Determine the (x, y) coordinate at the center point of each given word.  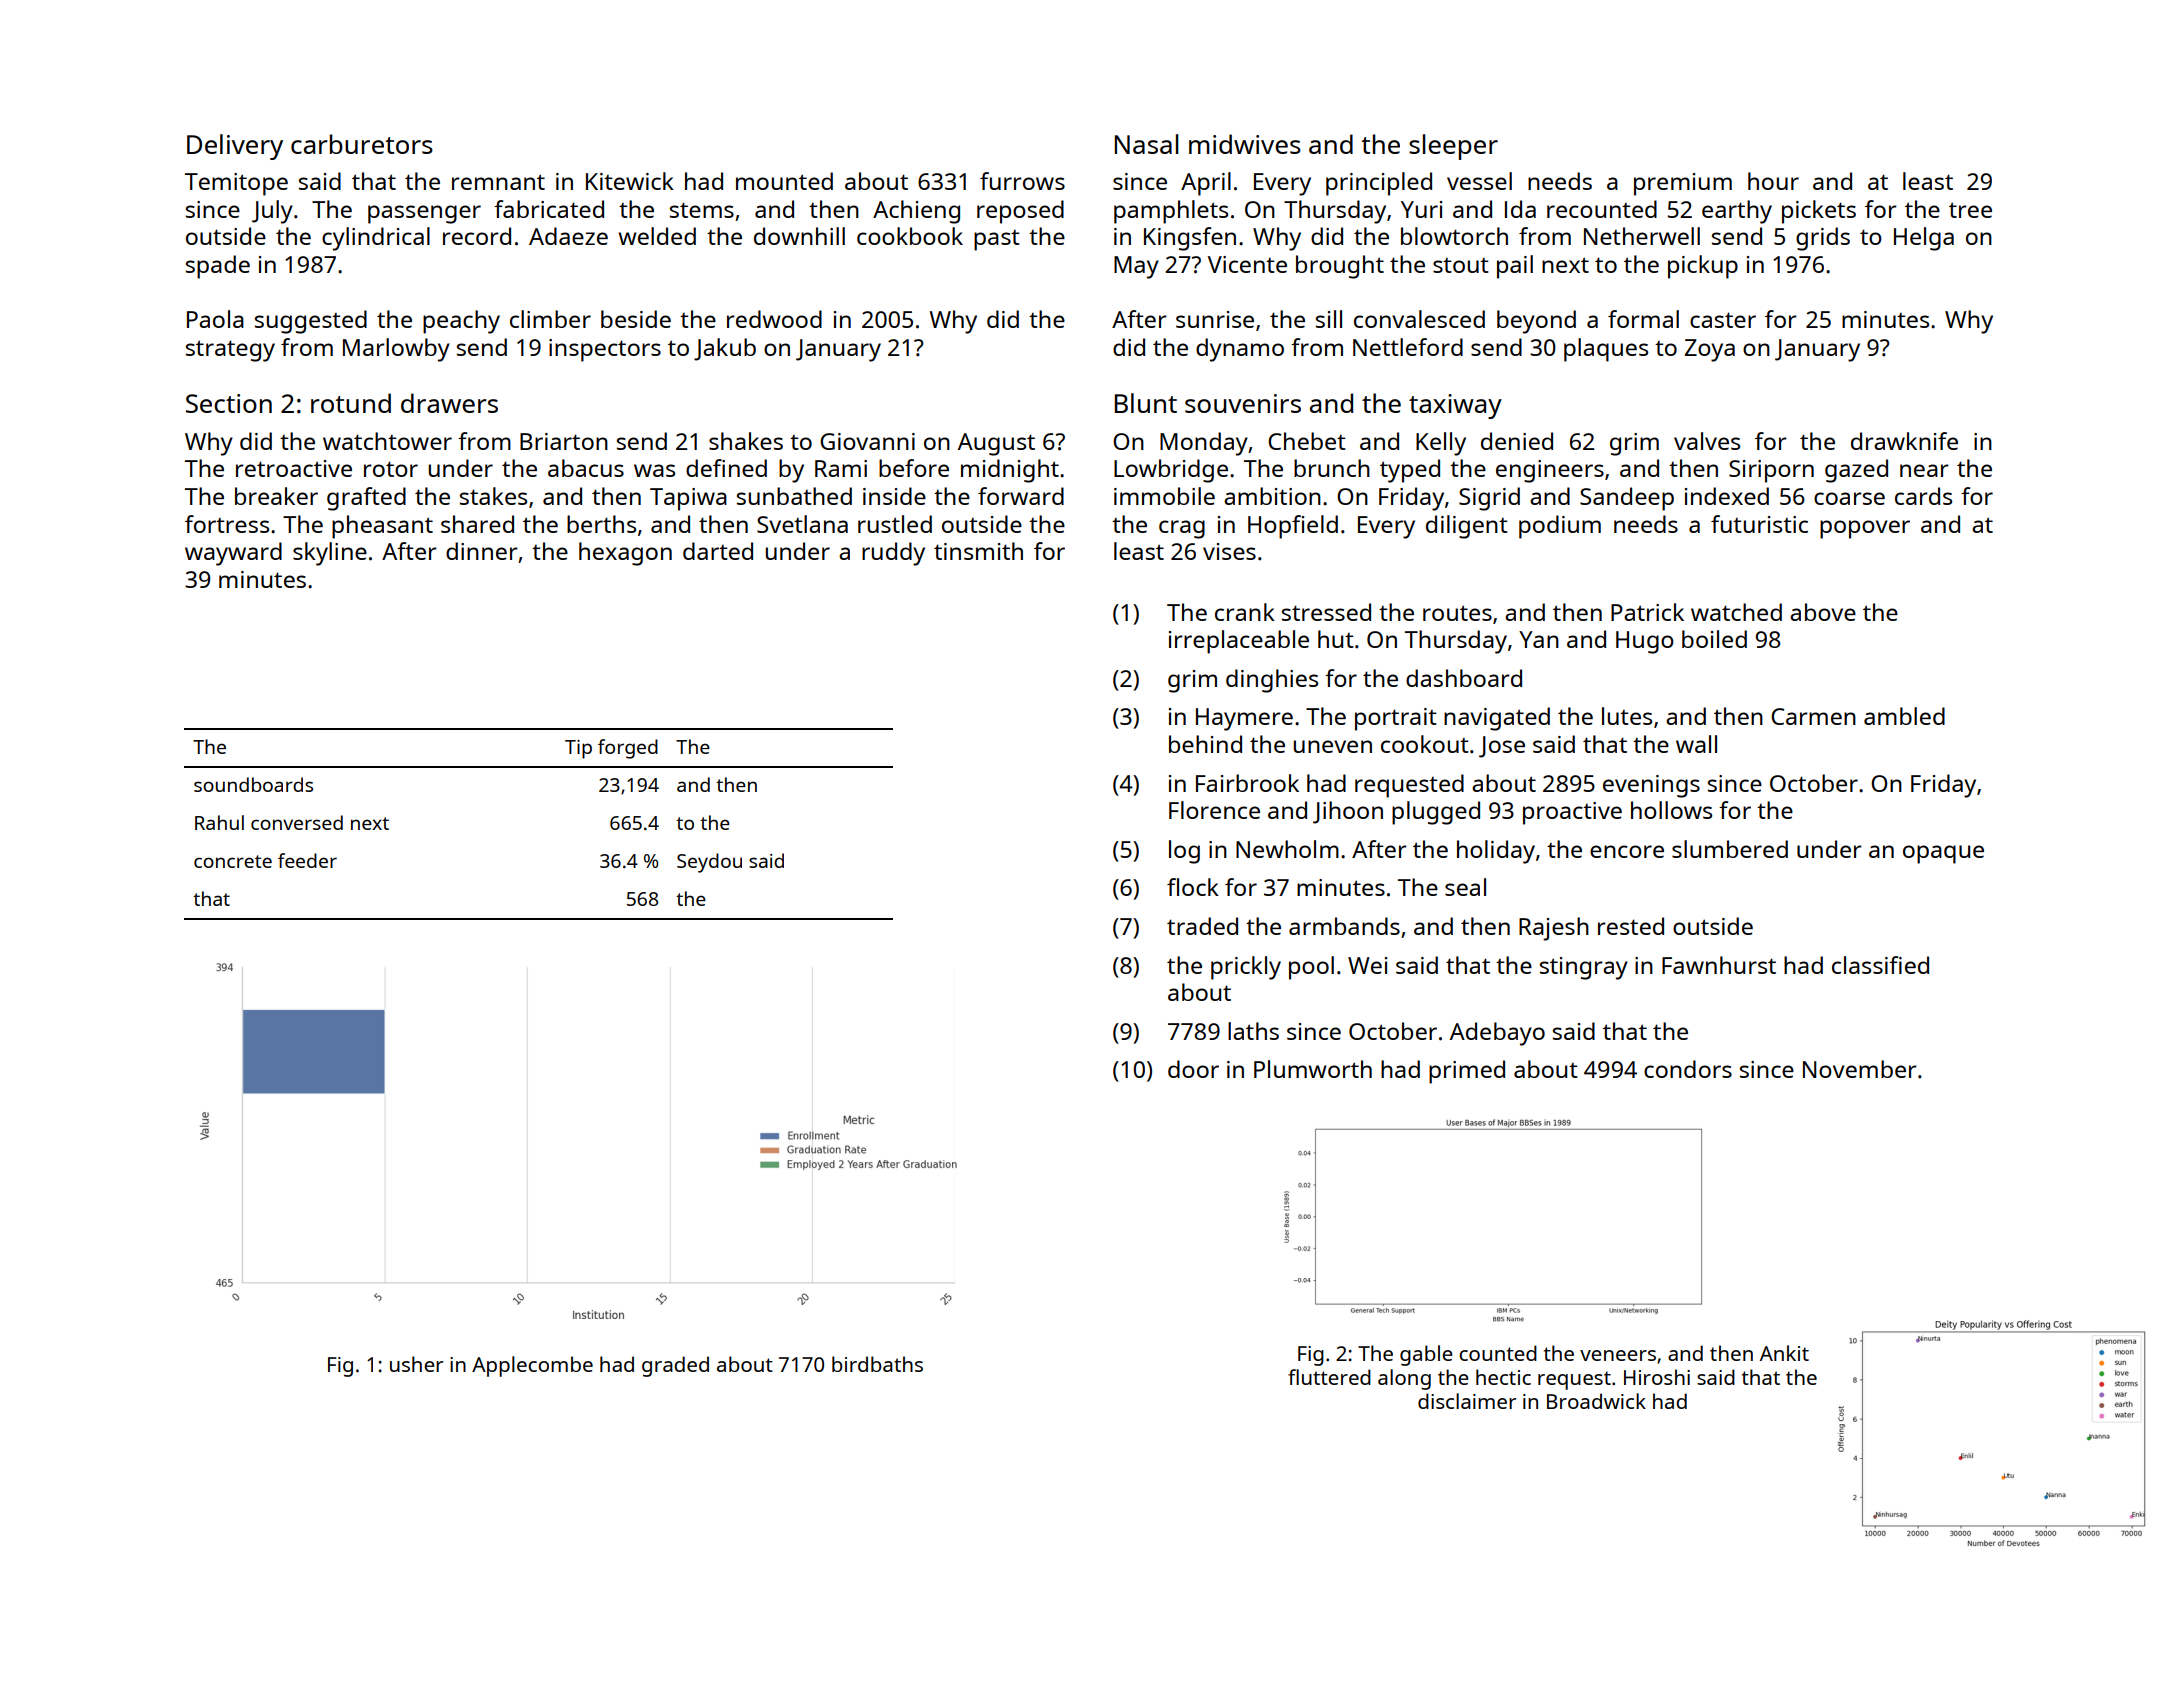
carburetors (362, 144)
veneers (1618, 1355)
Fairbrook (1247, 783)
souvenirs (1243, 403)
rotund (351, 403)
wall (1696, 744)
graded (675, 1366)
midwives (1245, 144)
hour (1773, 181)
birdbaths (877, 1364)
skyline (330, 554)
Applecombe (532, 1366)
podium (1560, 527)
